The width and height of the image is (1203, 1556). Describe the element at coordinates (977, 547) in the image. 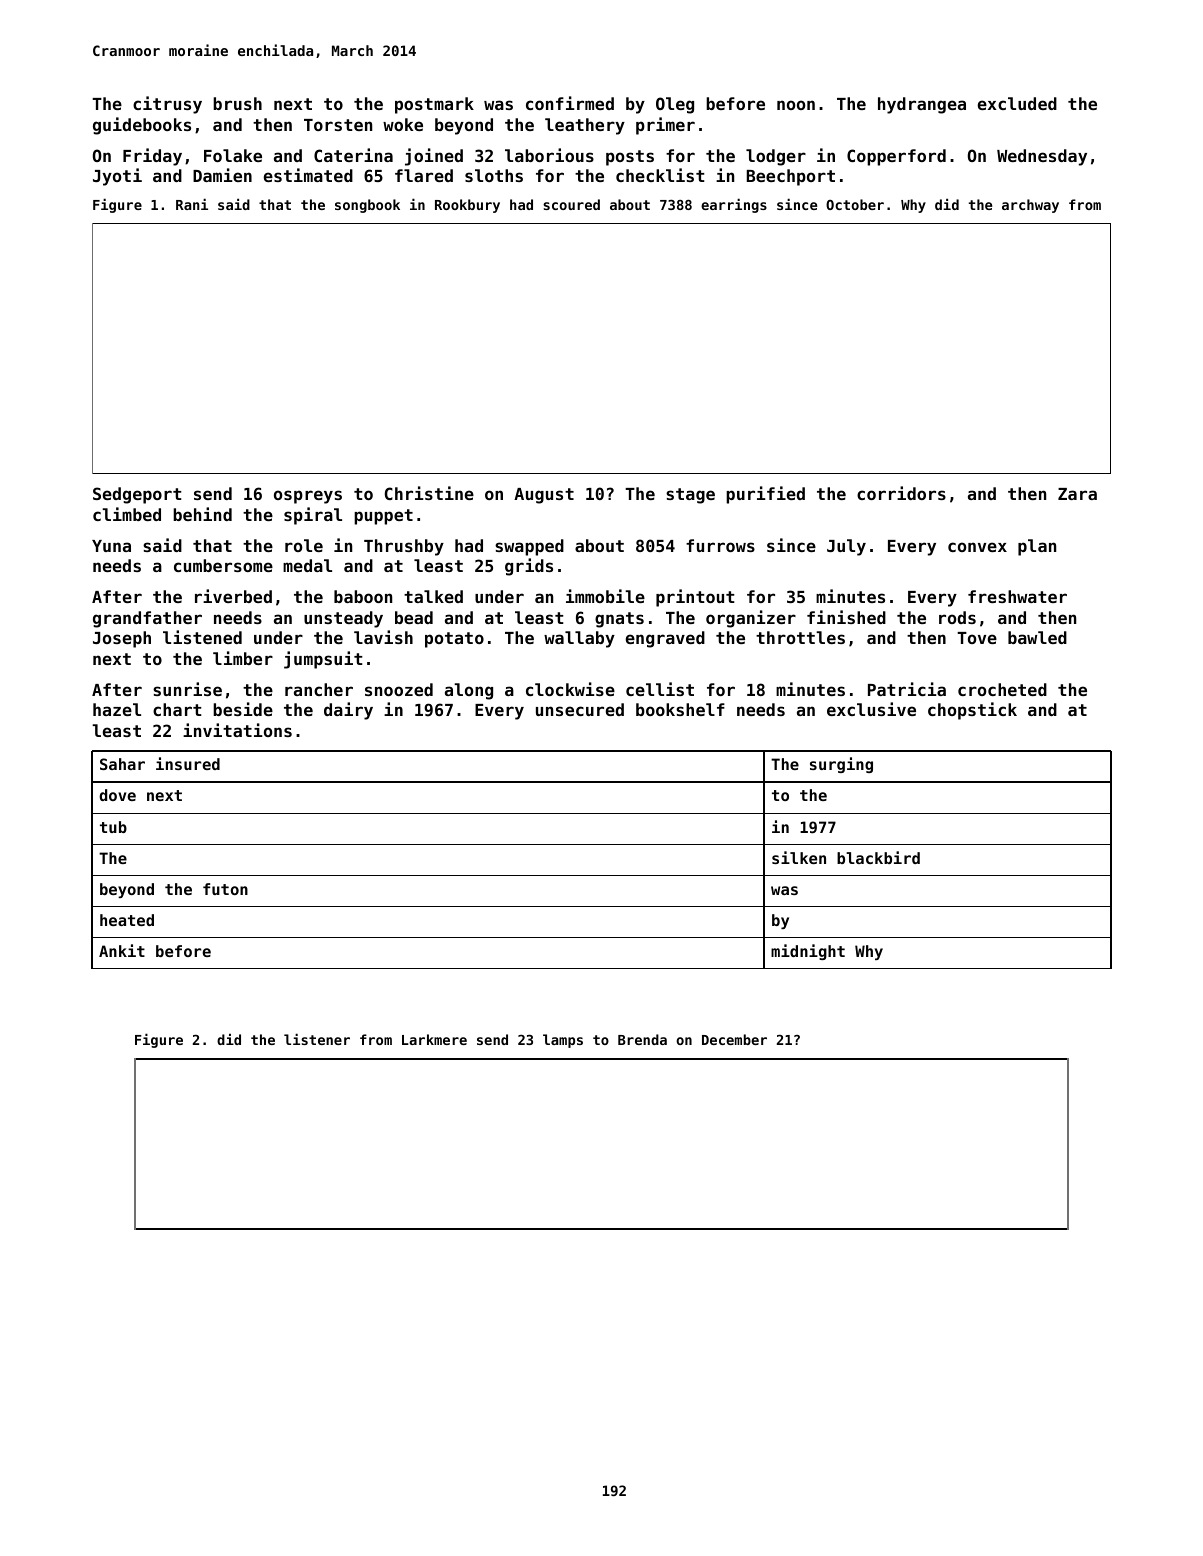

I see `convex` at that location.
